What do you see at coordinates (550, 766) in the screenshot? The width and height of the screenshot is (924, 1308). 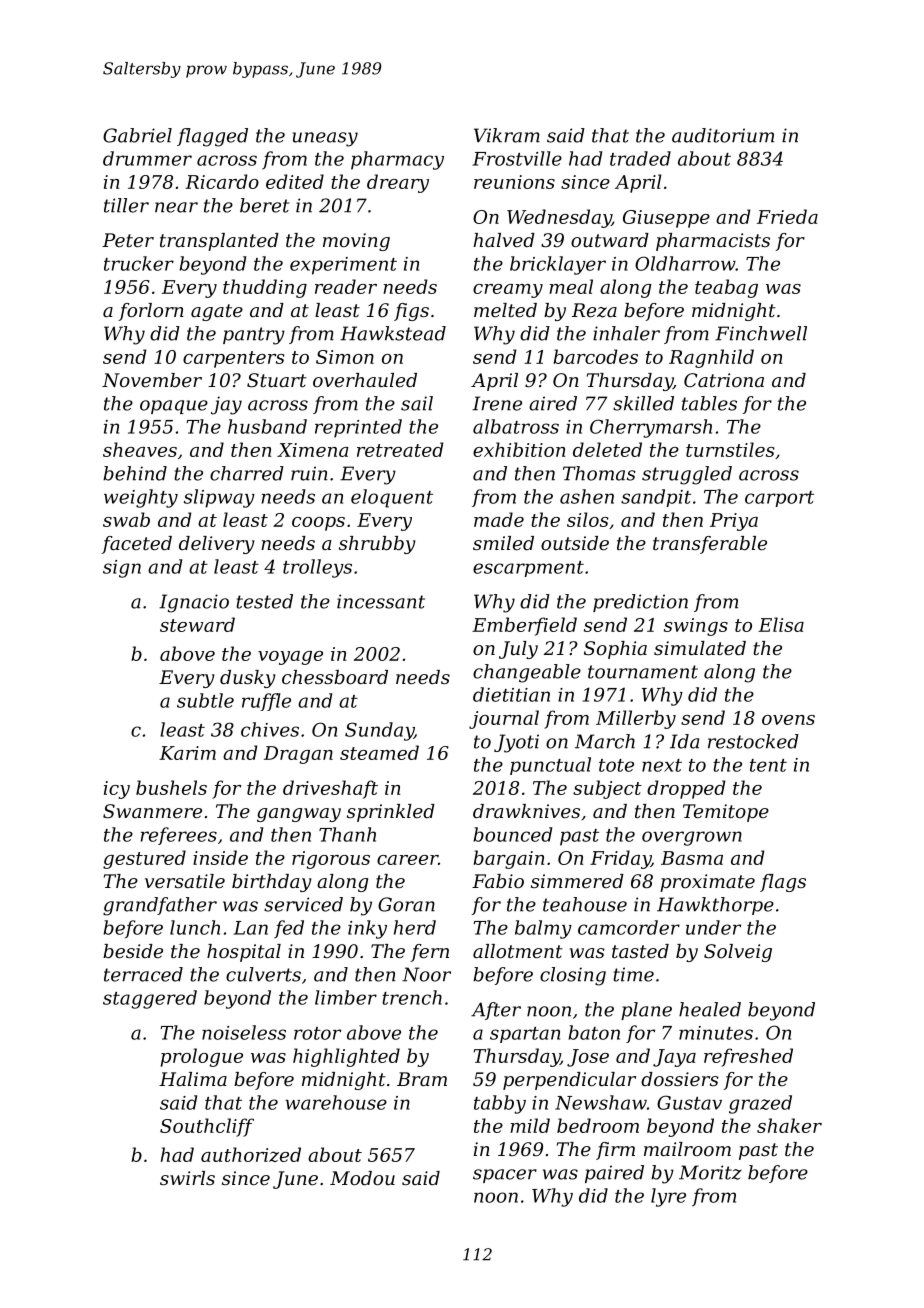 I see `punctual` at bounding box center [550, 766].
